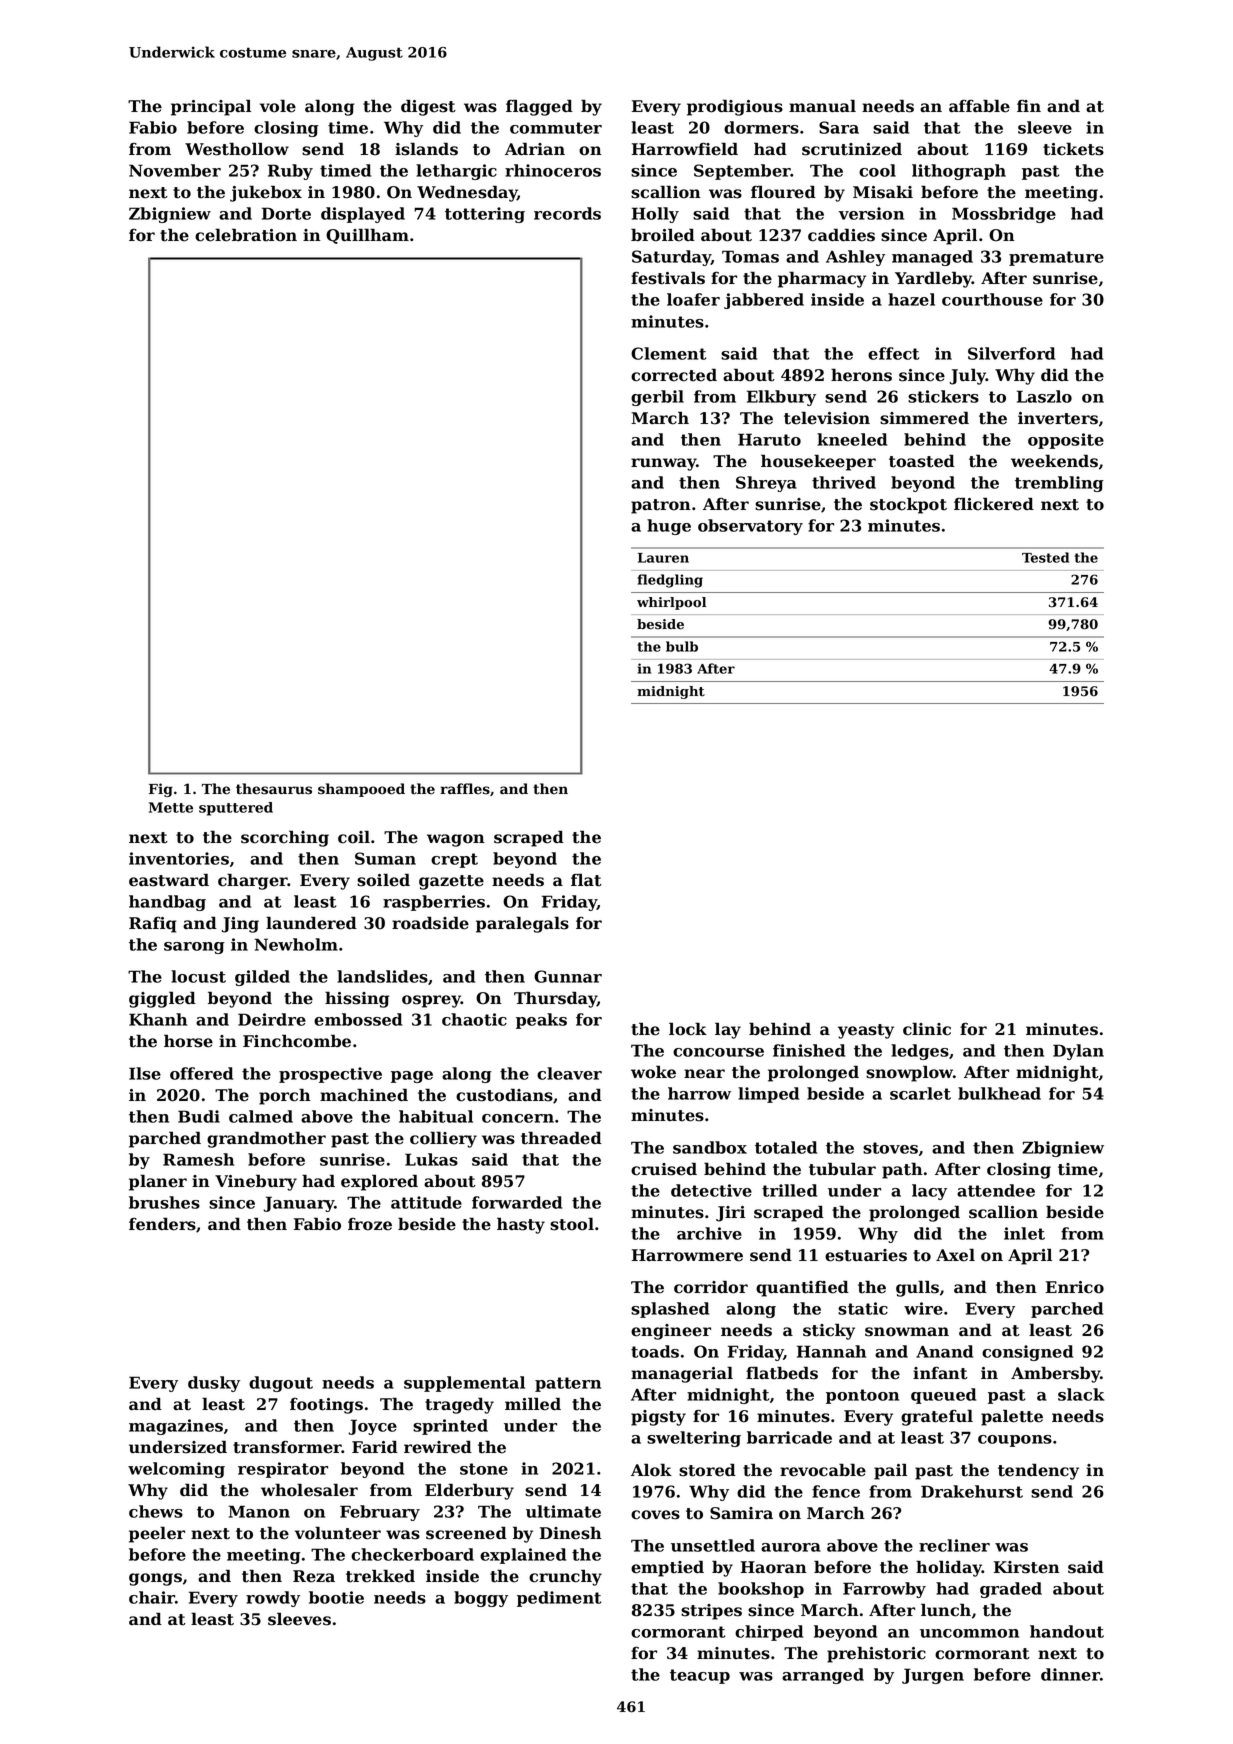 This screenshot has width=1233, height=1744. What do you see at coordinates (246, 235) in the screenshot?
I see `celebration` at bounding box center [246, 235].
